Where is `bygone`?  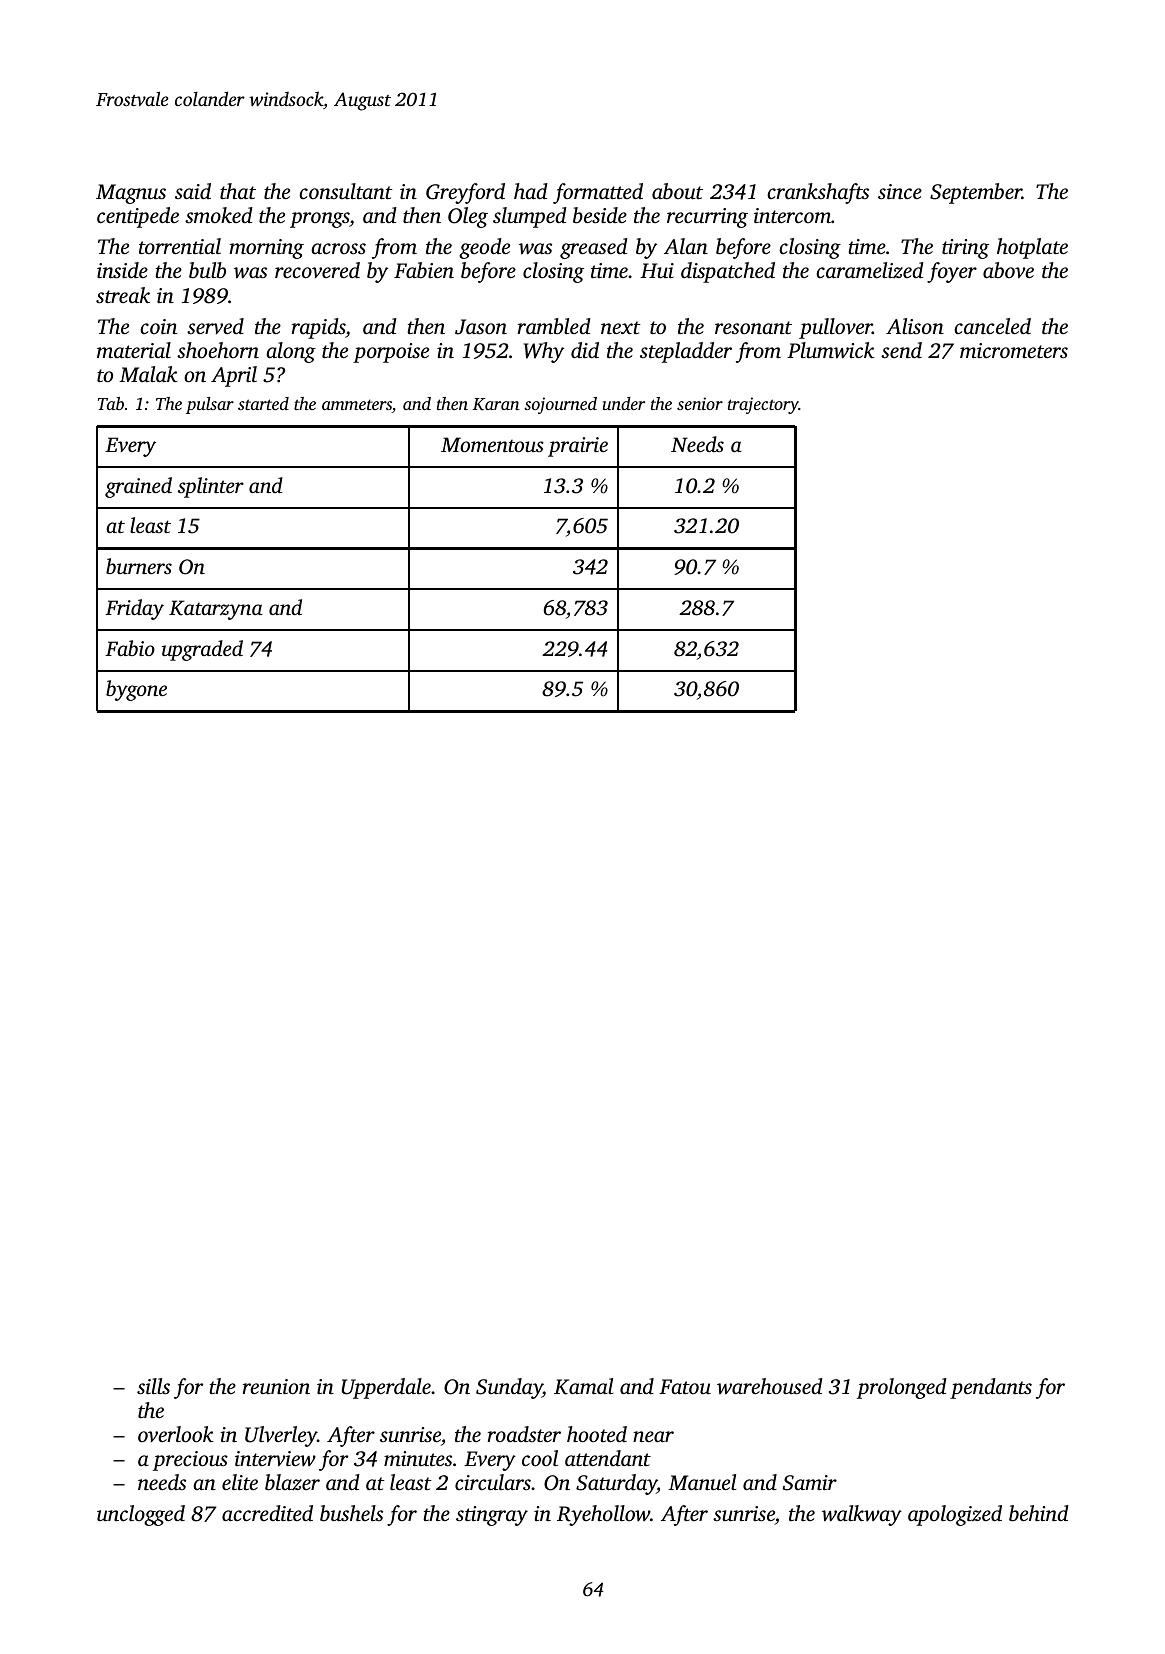
bygone is located at coordinates (136, 690).
